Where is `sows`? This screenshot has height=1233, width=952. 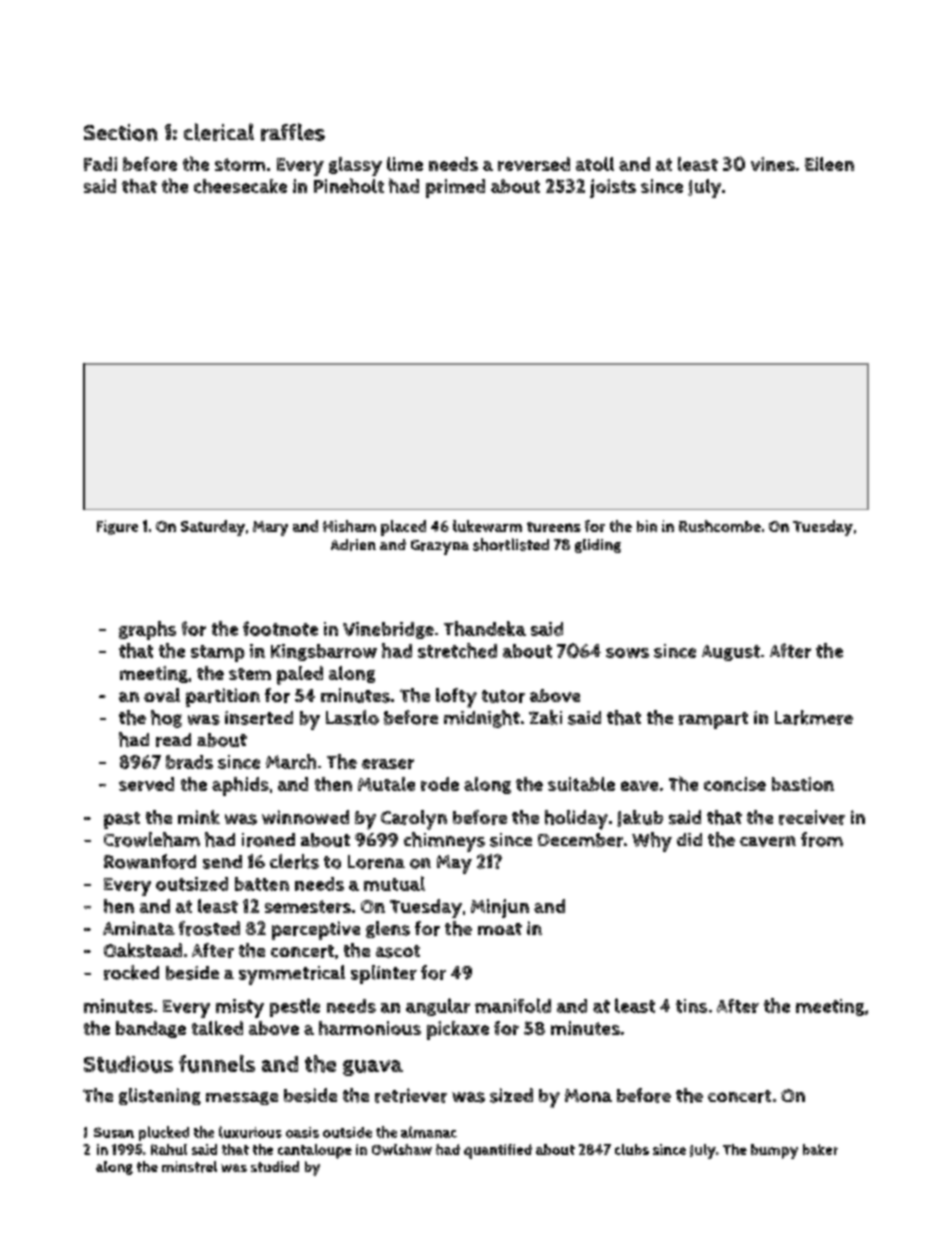
sows is located at coordinates (627, 653).
